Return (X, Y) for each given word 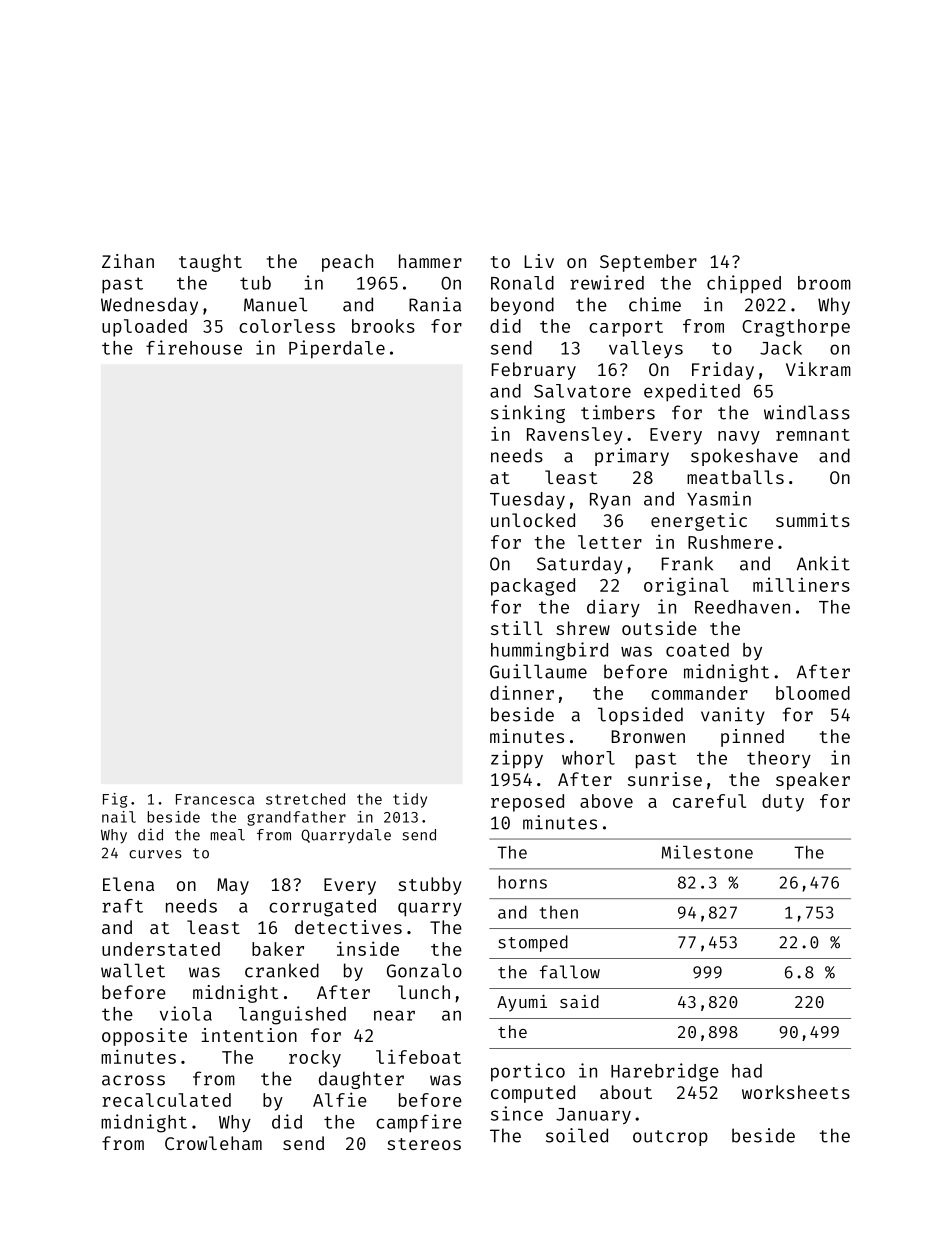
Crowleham (213, 1143)
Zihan (128, 261)
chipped (744, 284)
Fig (115, 800)
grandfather (296, 818)
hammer (430, 261)
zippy (517, 759)
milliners (801, 584)
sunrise (665, 779)
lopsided (640, 716)
